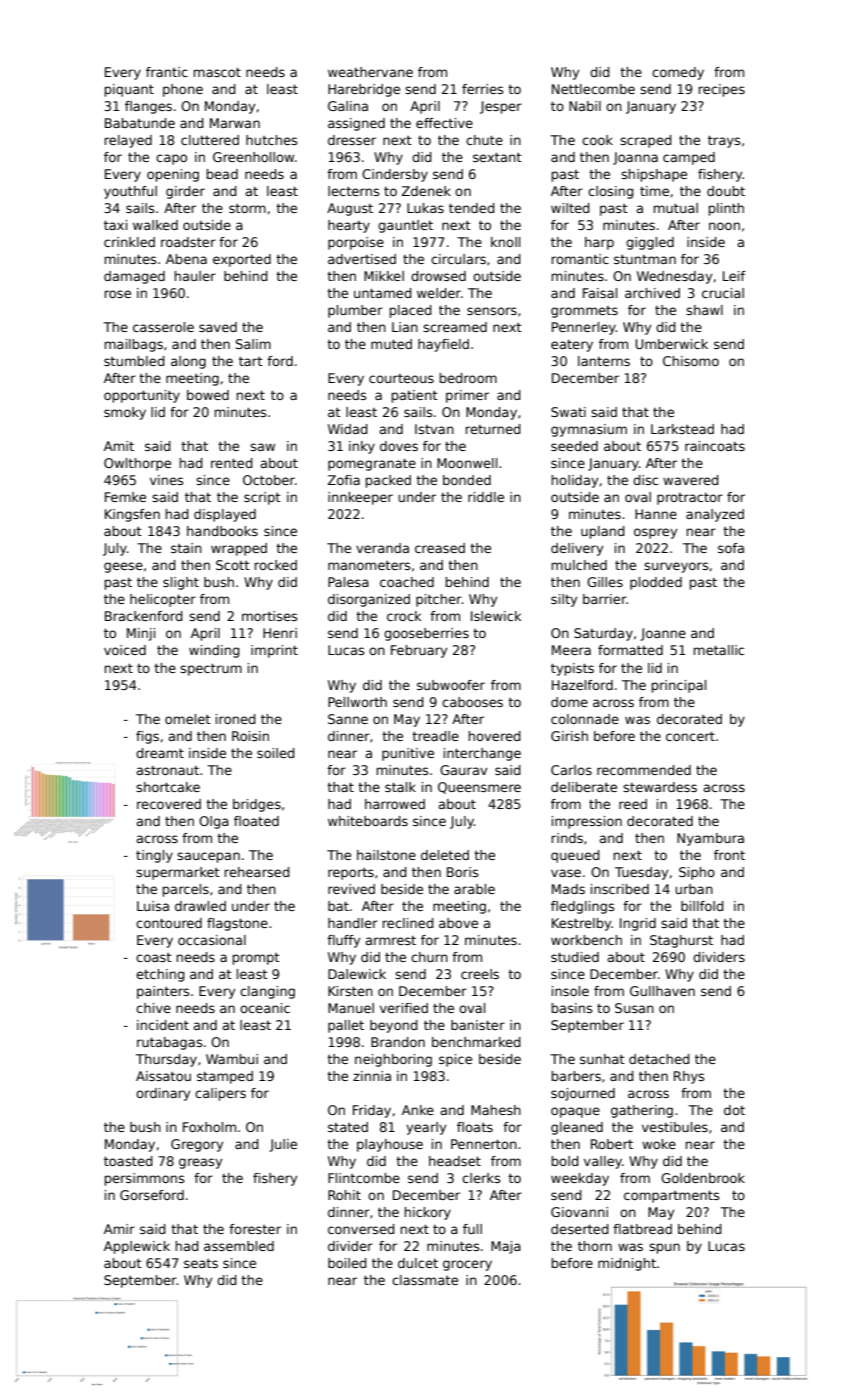 Image resolution: width=849 pixels, height=1400 pixels. I want to click on classmate, so click(425, 1280).
